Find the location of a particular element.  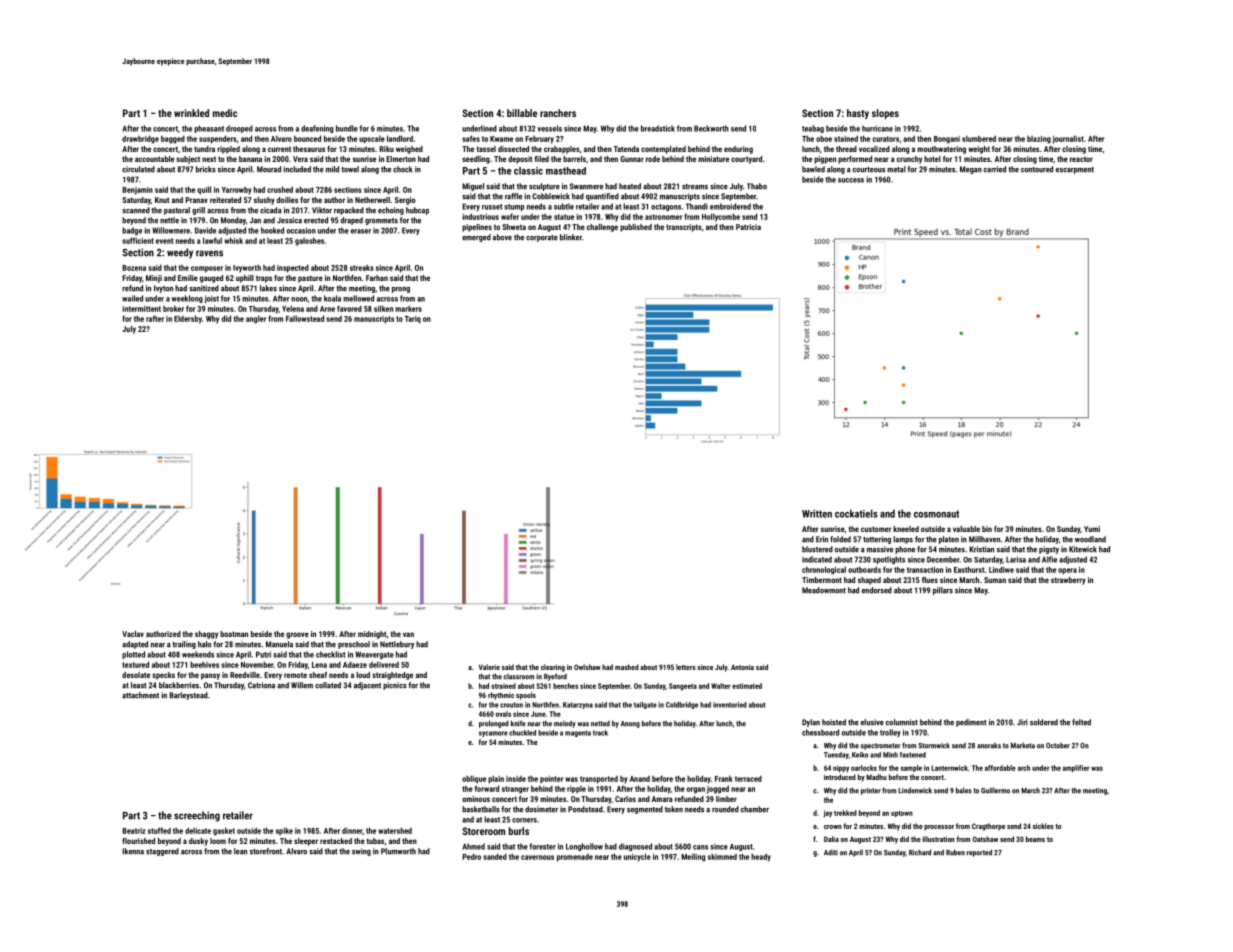

escarpment is located at coordinates (1075, 170).
